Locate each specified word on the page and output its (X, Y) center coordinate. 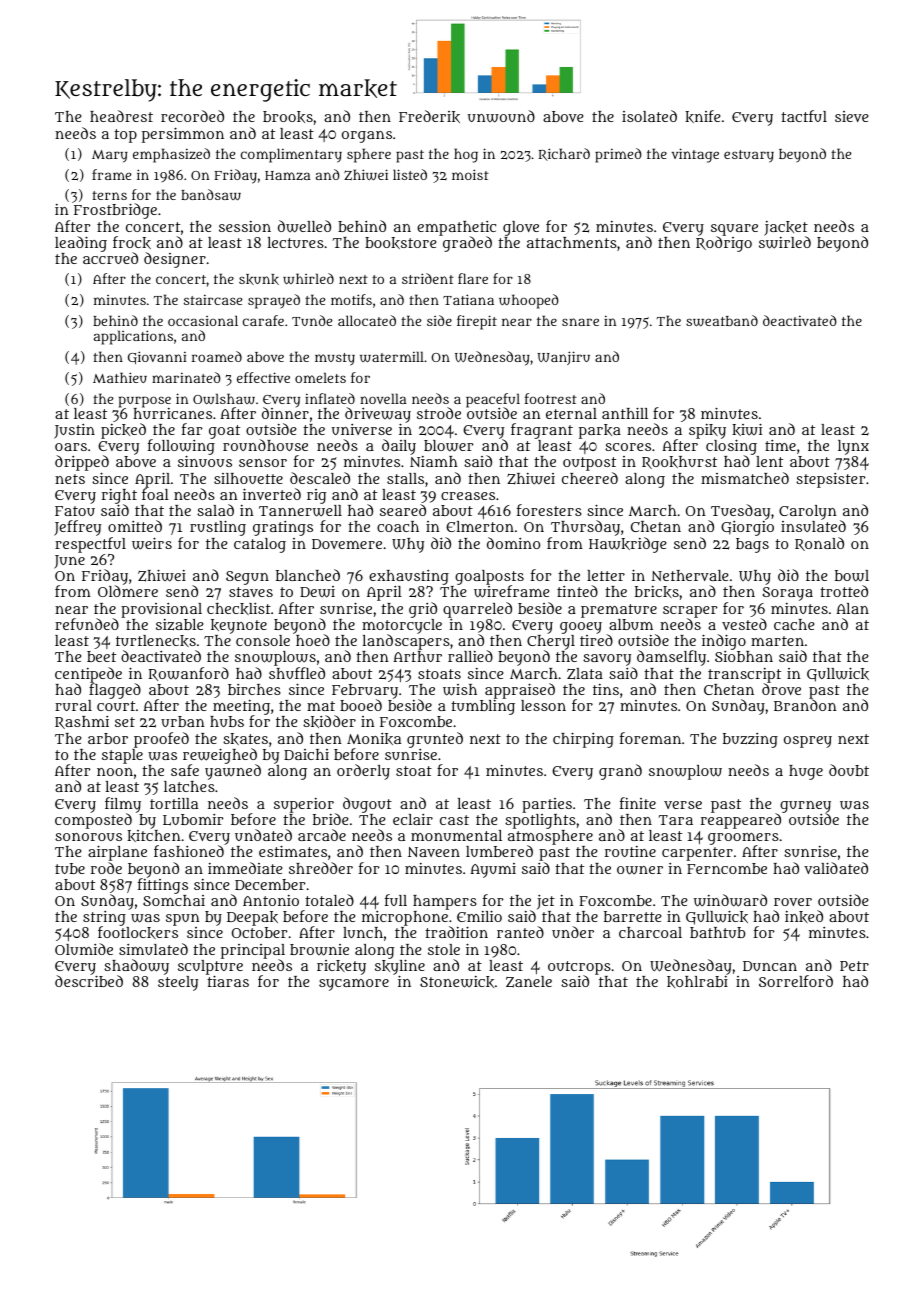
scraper (690, 612)
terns (109, 195)
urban (183, 721)
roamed (217, 356)
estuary (749, 156)
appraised (520, 691)
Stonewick (457, 982)
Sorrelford (796, 981)
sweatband (722, 321)
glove (521, 228)
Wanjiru (563, 358)
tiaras (228, 981)
